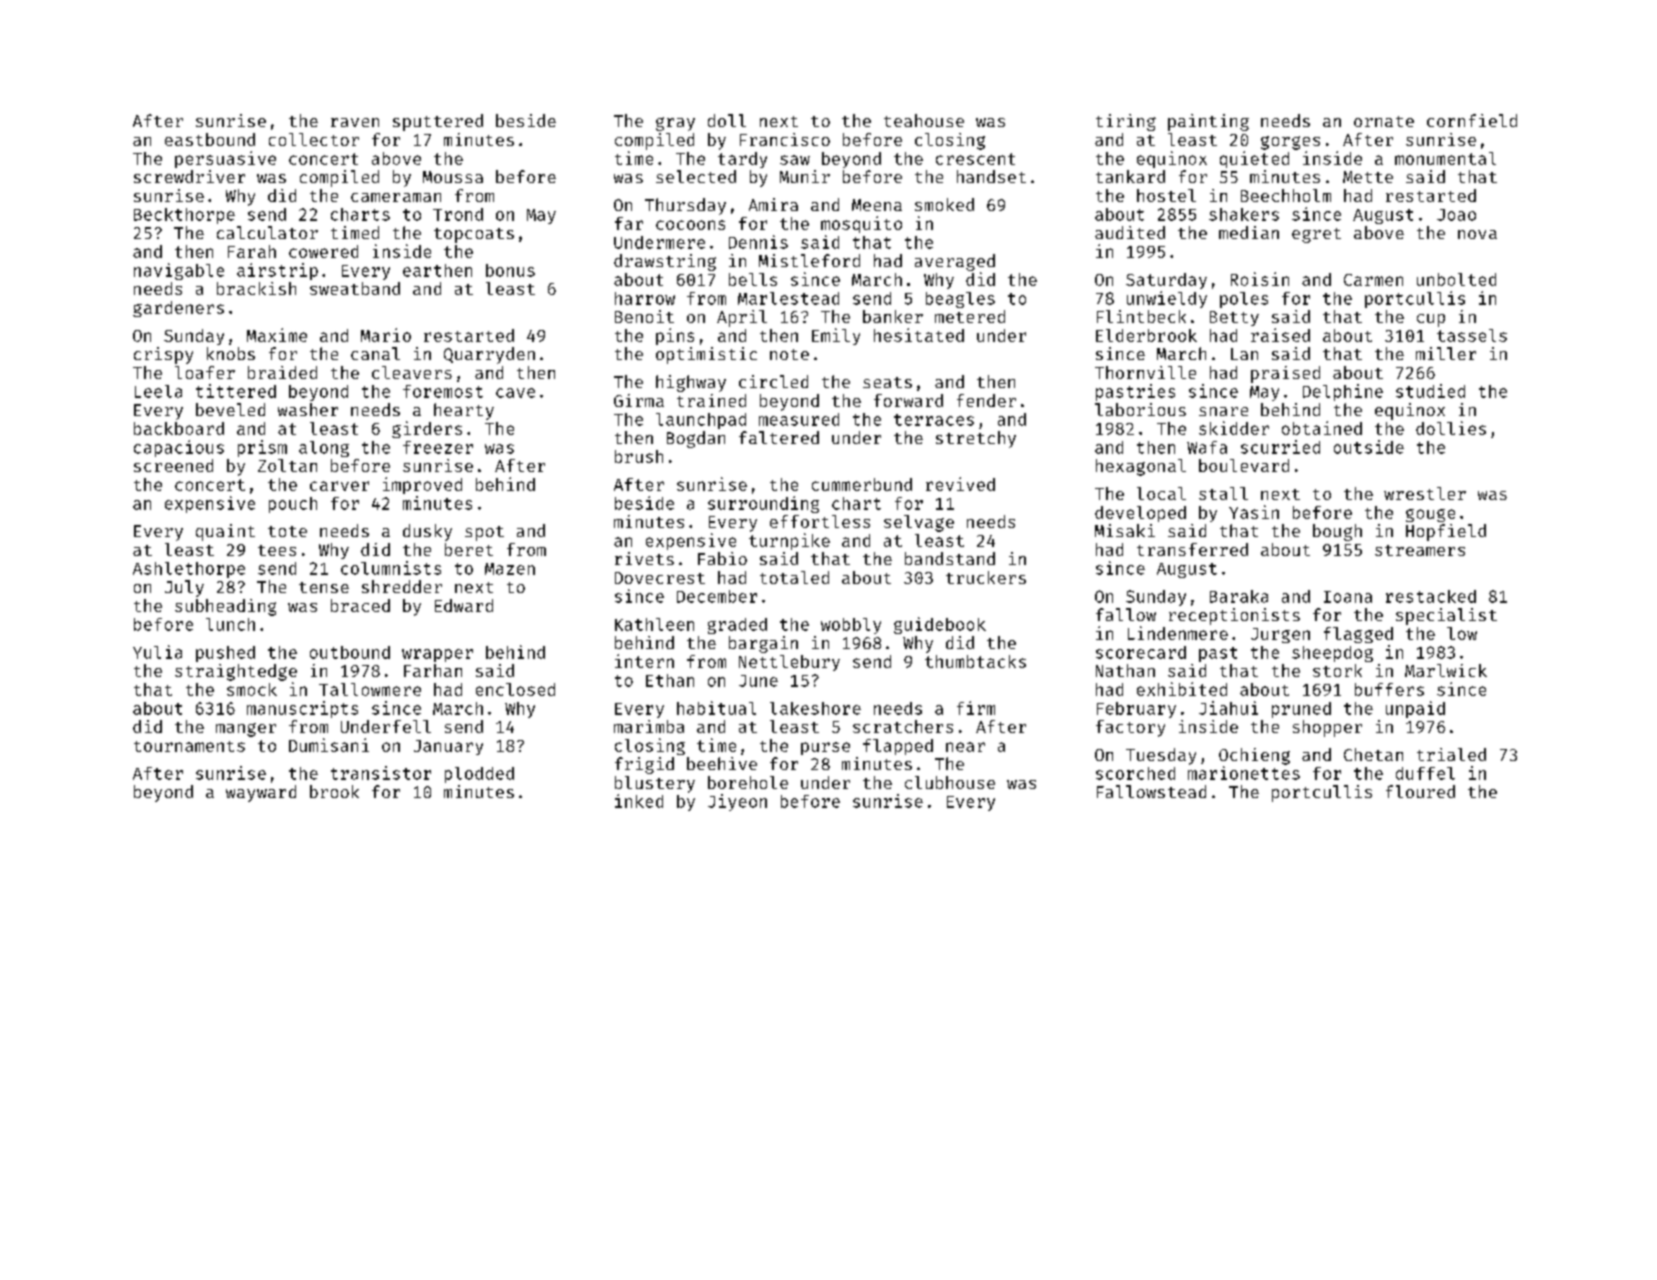 This screenshot has height=1280, width=1657. What do you see at coordinates (1472, 120) in the screenshot?
I see `cornfield` at bounding box center [1472, 120].
